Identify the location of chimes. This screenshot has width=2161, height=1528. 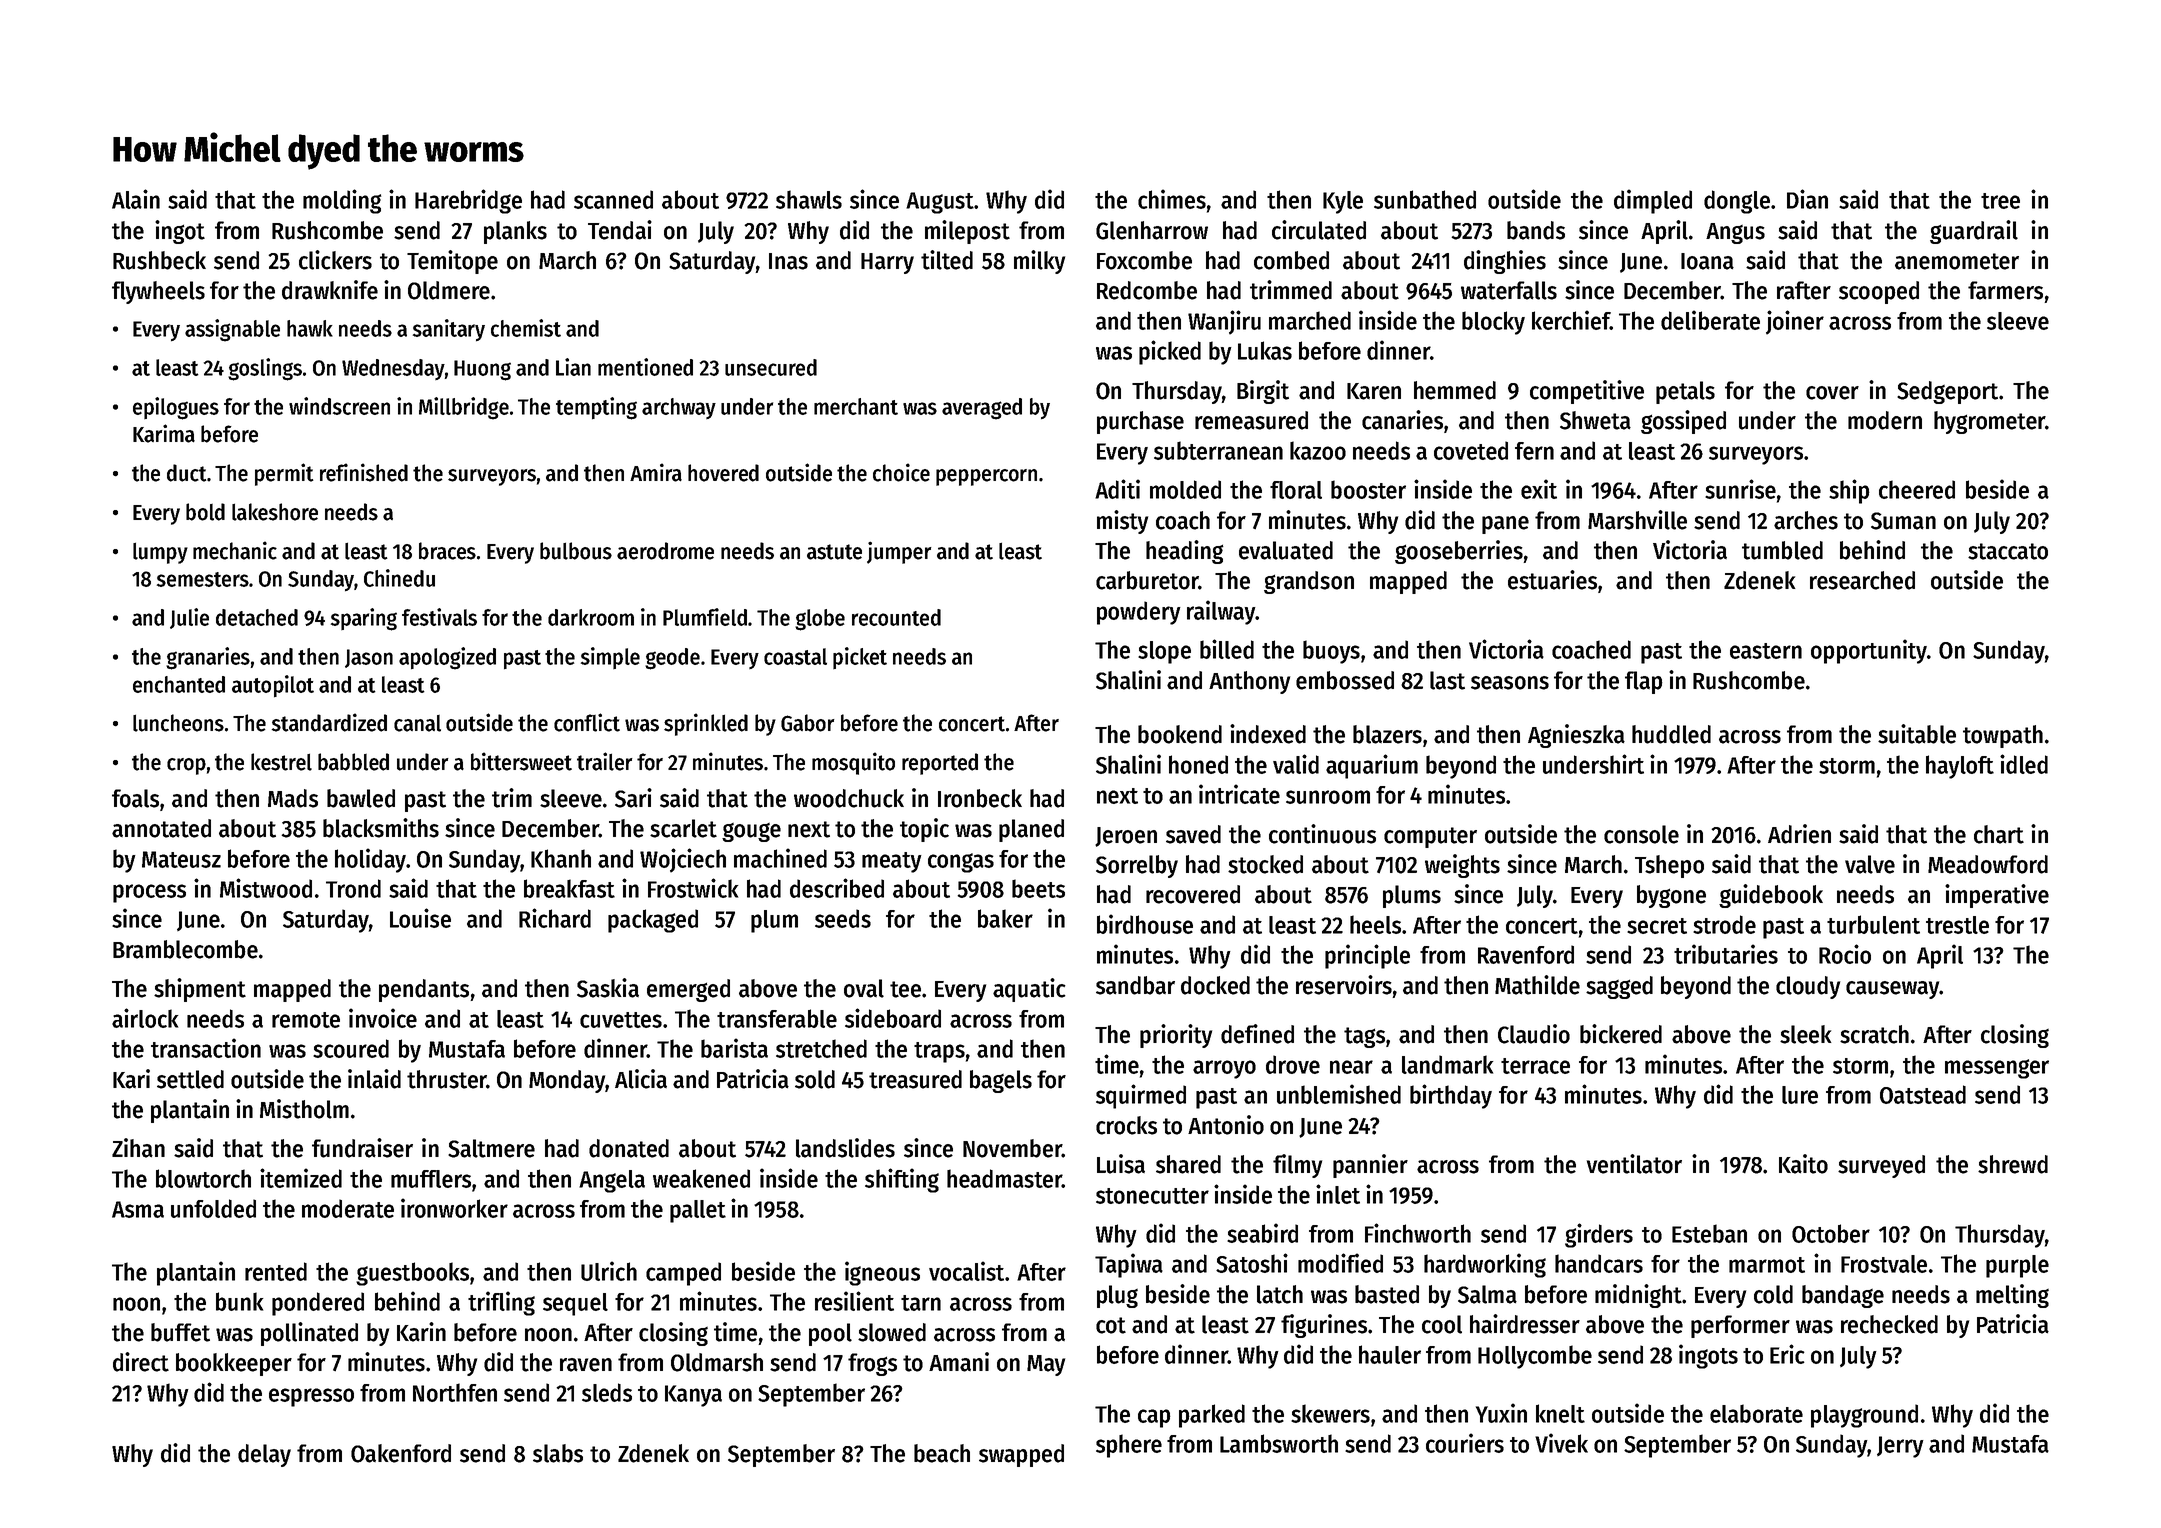
(1172, 199).
